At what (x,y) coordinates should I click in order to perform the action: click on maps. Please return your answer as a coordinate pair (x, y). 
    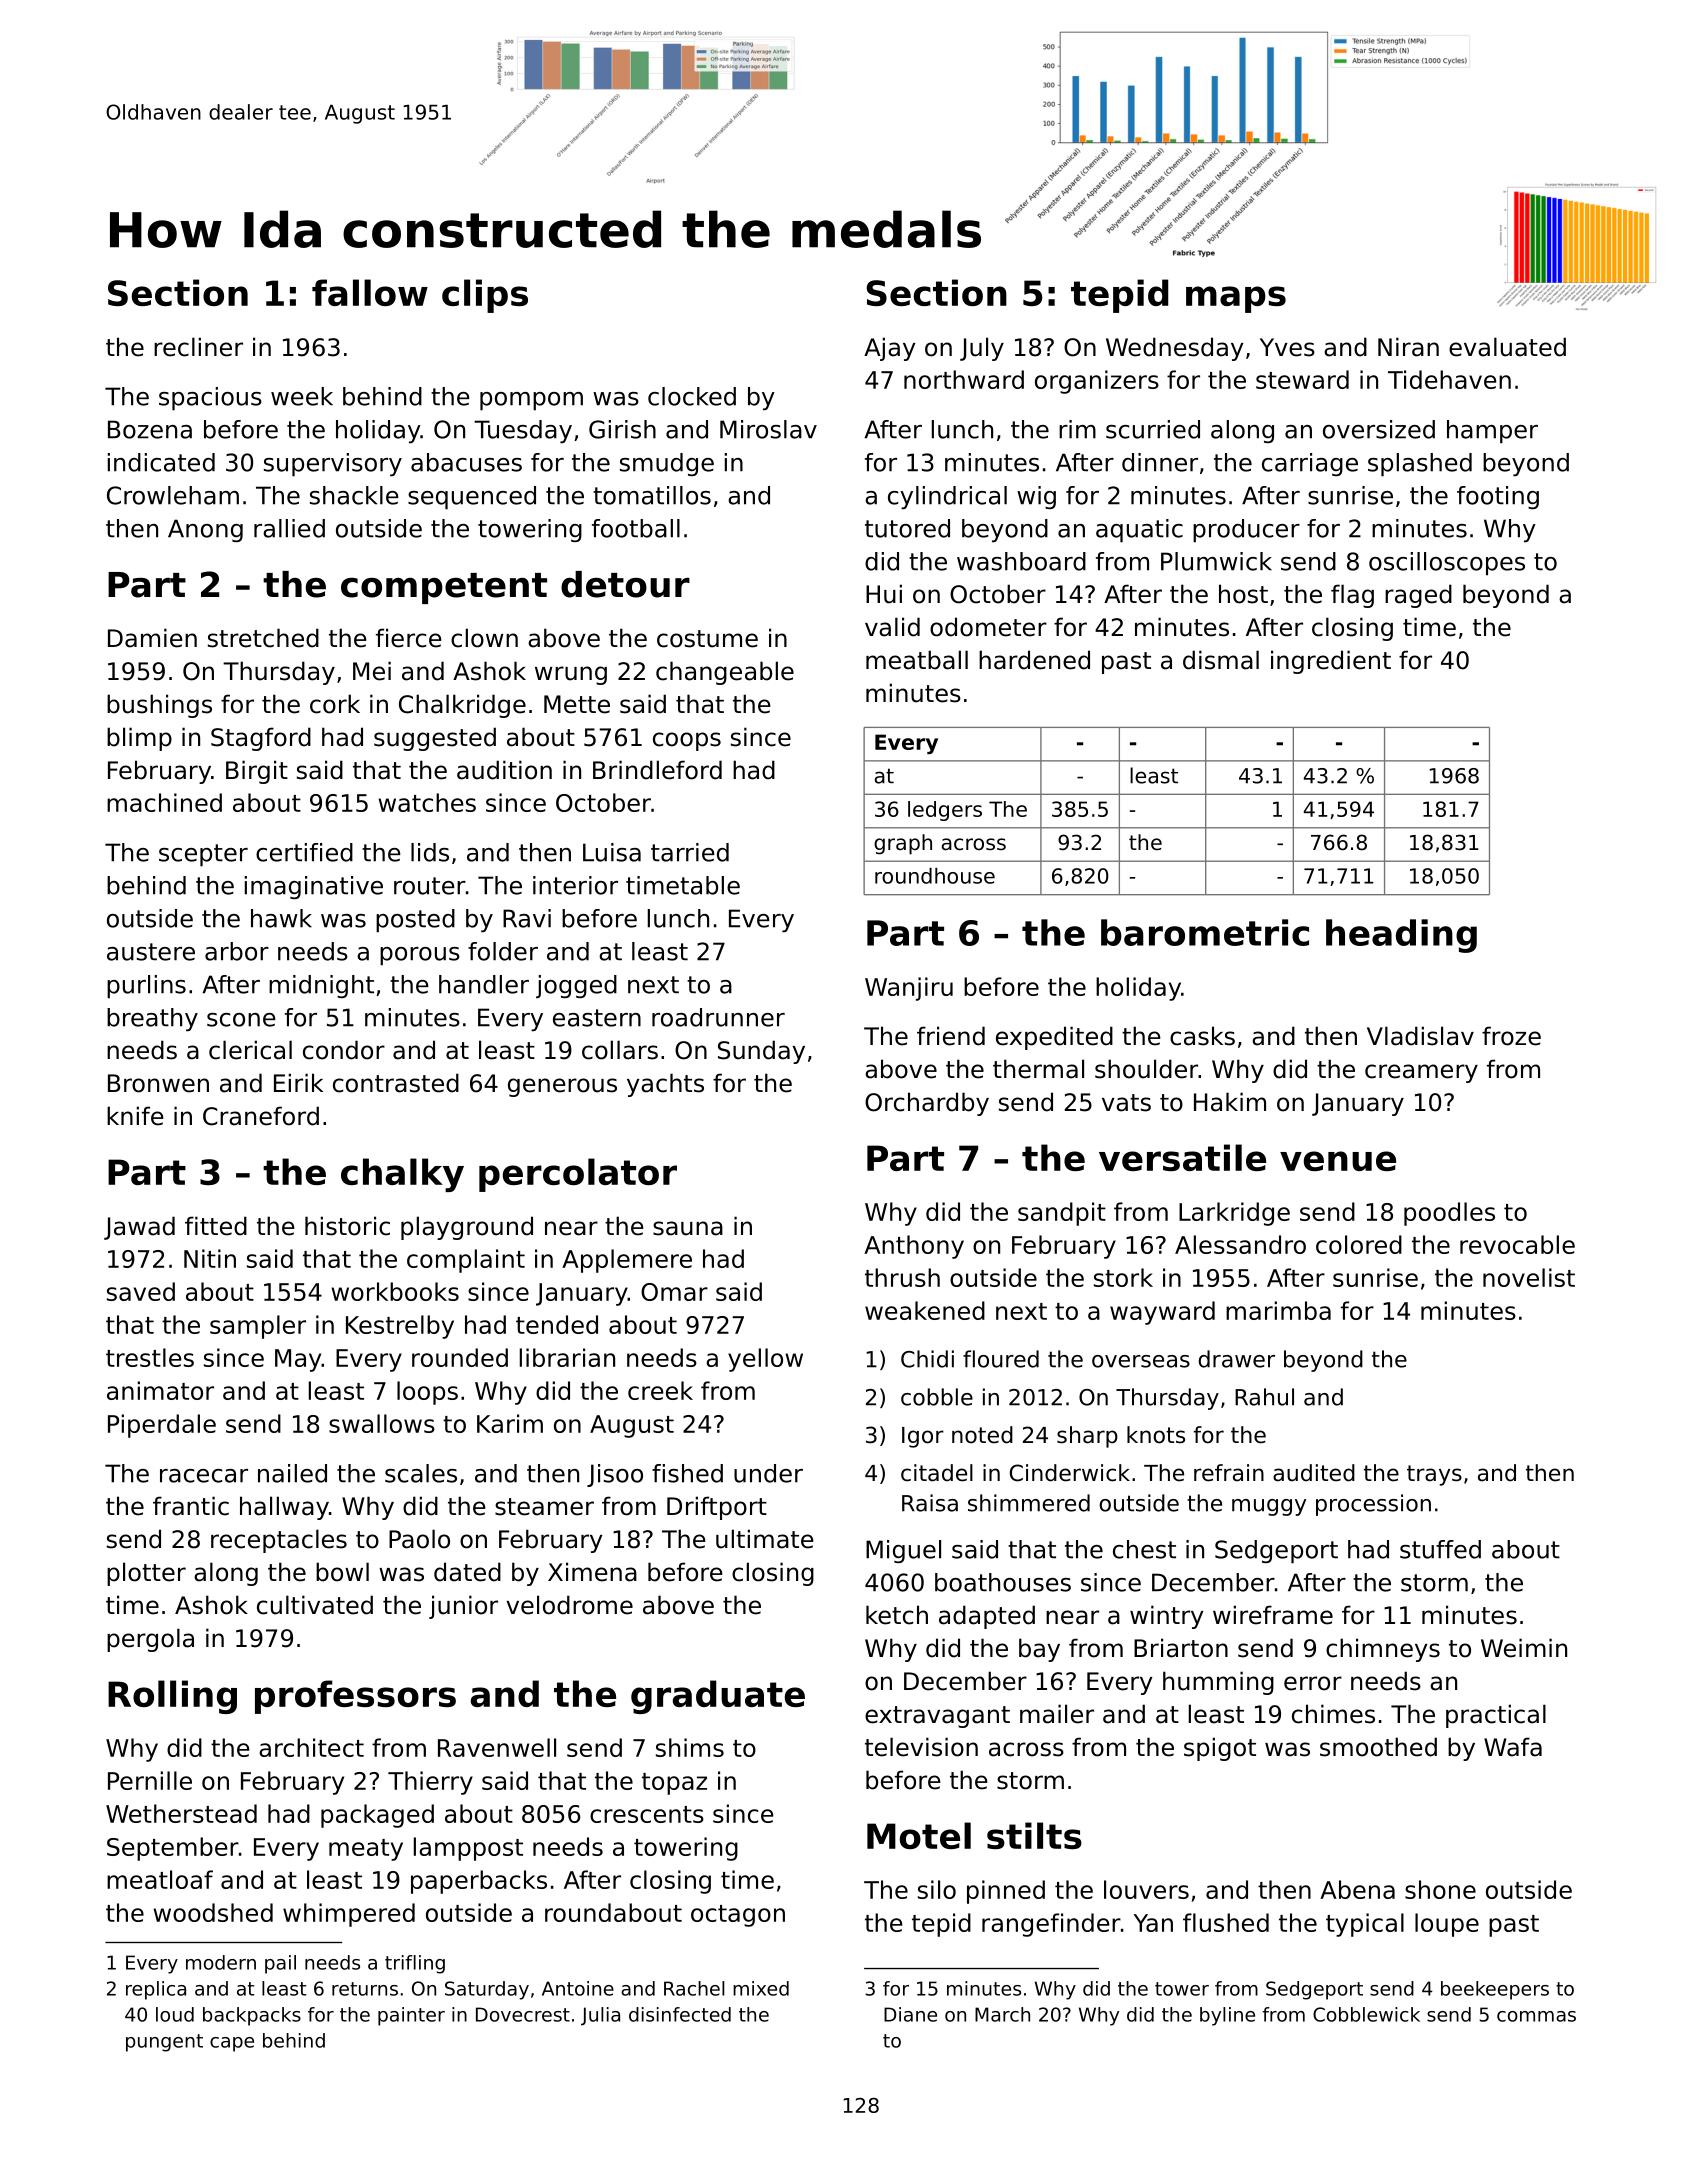
    Looking at the image, I should click on (1236, 299).
